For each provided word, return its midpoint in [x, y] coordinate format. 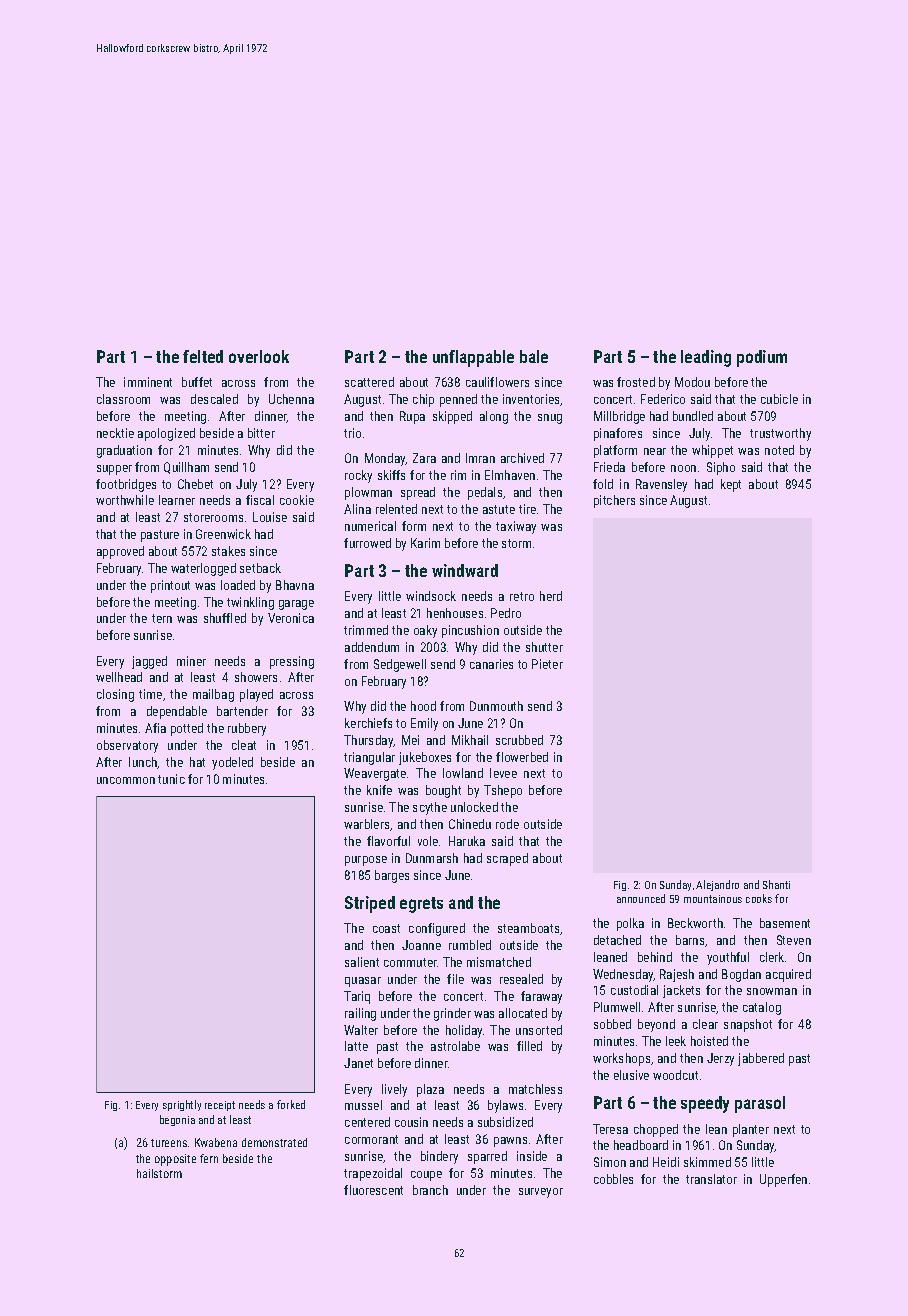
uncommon [126, 780]
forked [291, 1104]
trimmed [366, 630]
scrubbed [519, 740]
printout [170, 586]
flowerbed [522, 757]
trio [352, 433]
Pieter [547, 664]
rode [507, 824]
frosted [636, 382]
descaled [214, 399]
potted [187, 729]
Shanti [776, 884]
